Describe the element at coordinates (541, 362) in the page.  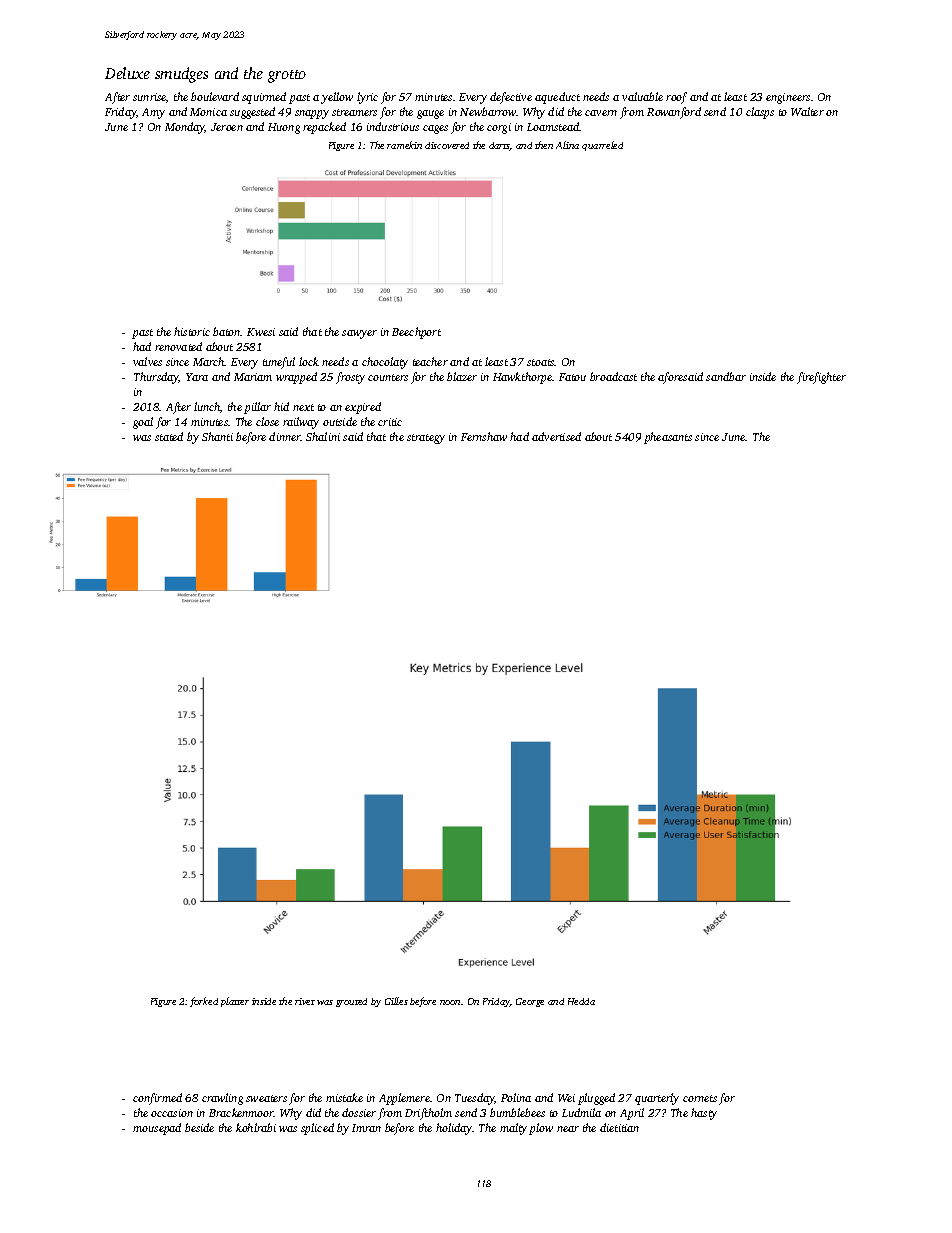
I see `stoats` at that location.
